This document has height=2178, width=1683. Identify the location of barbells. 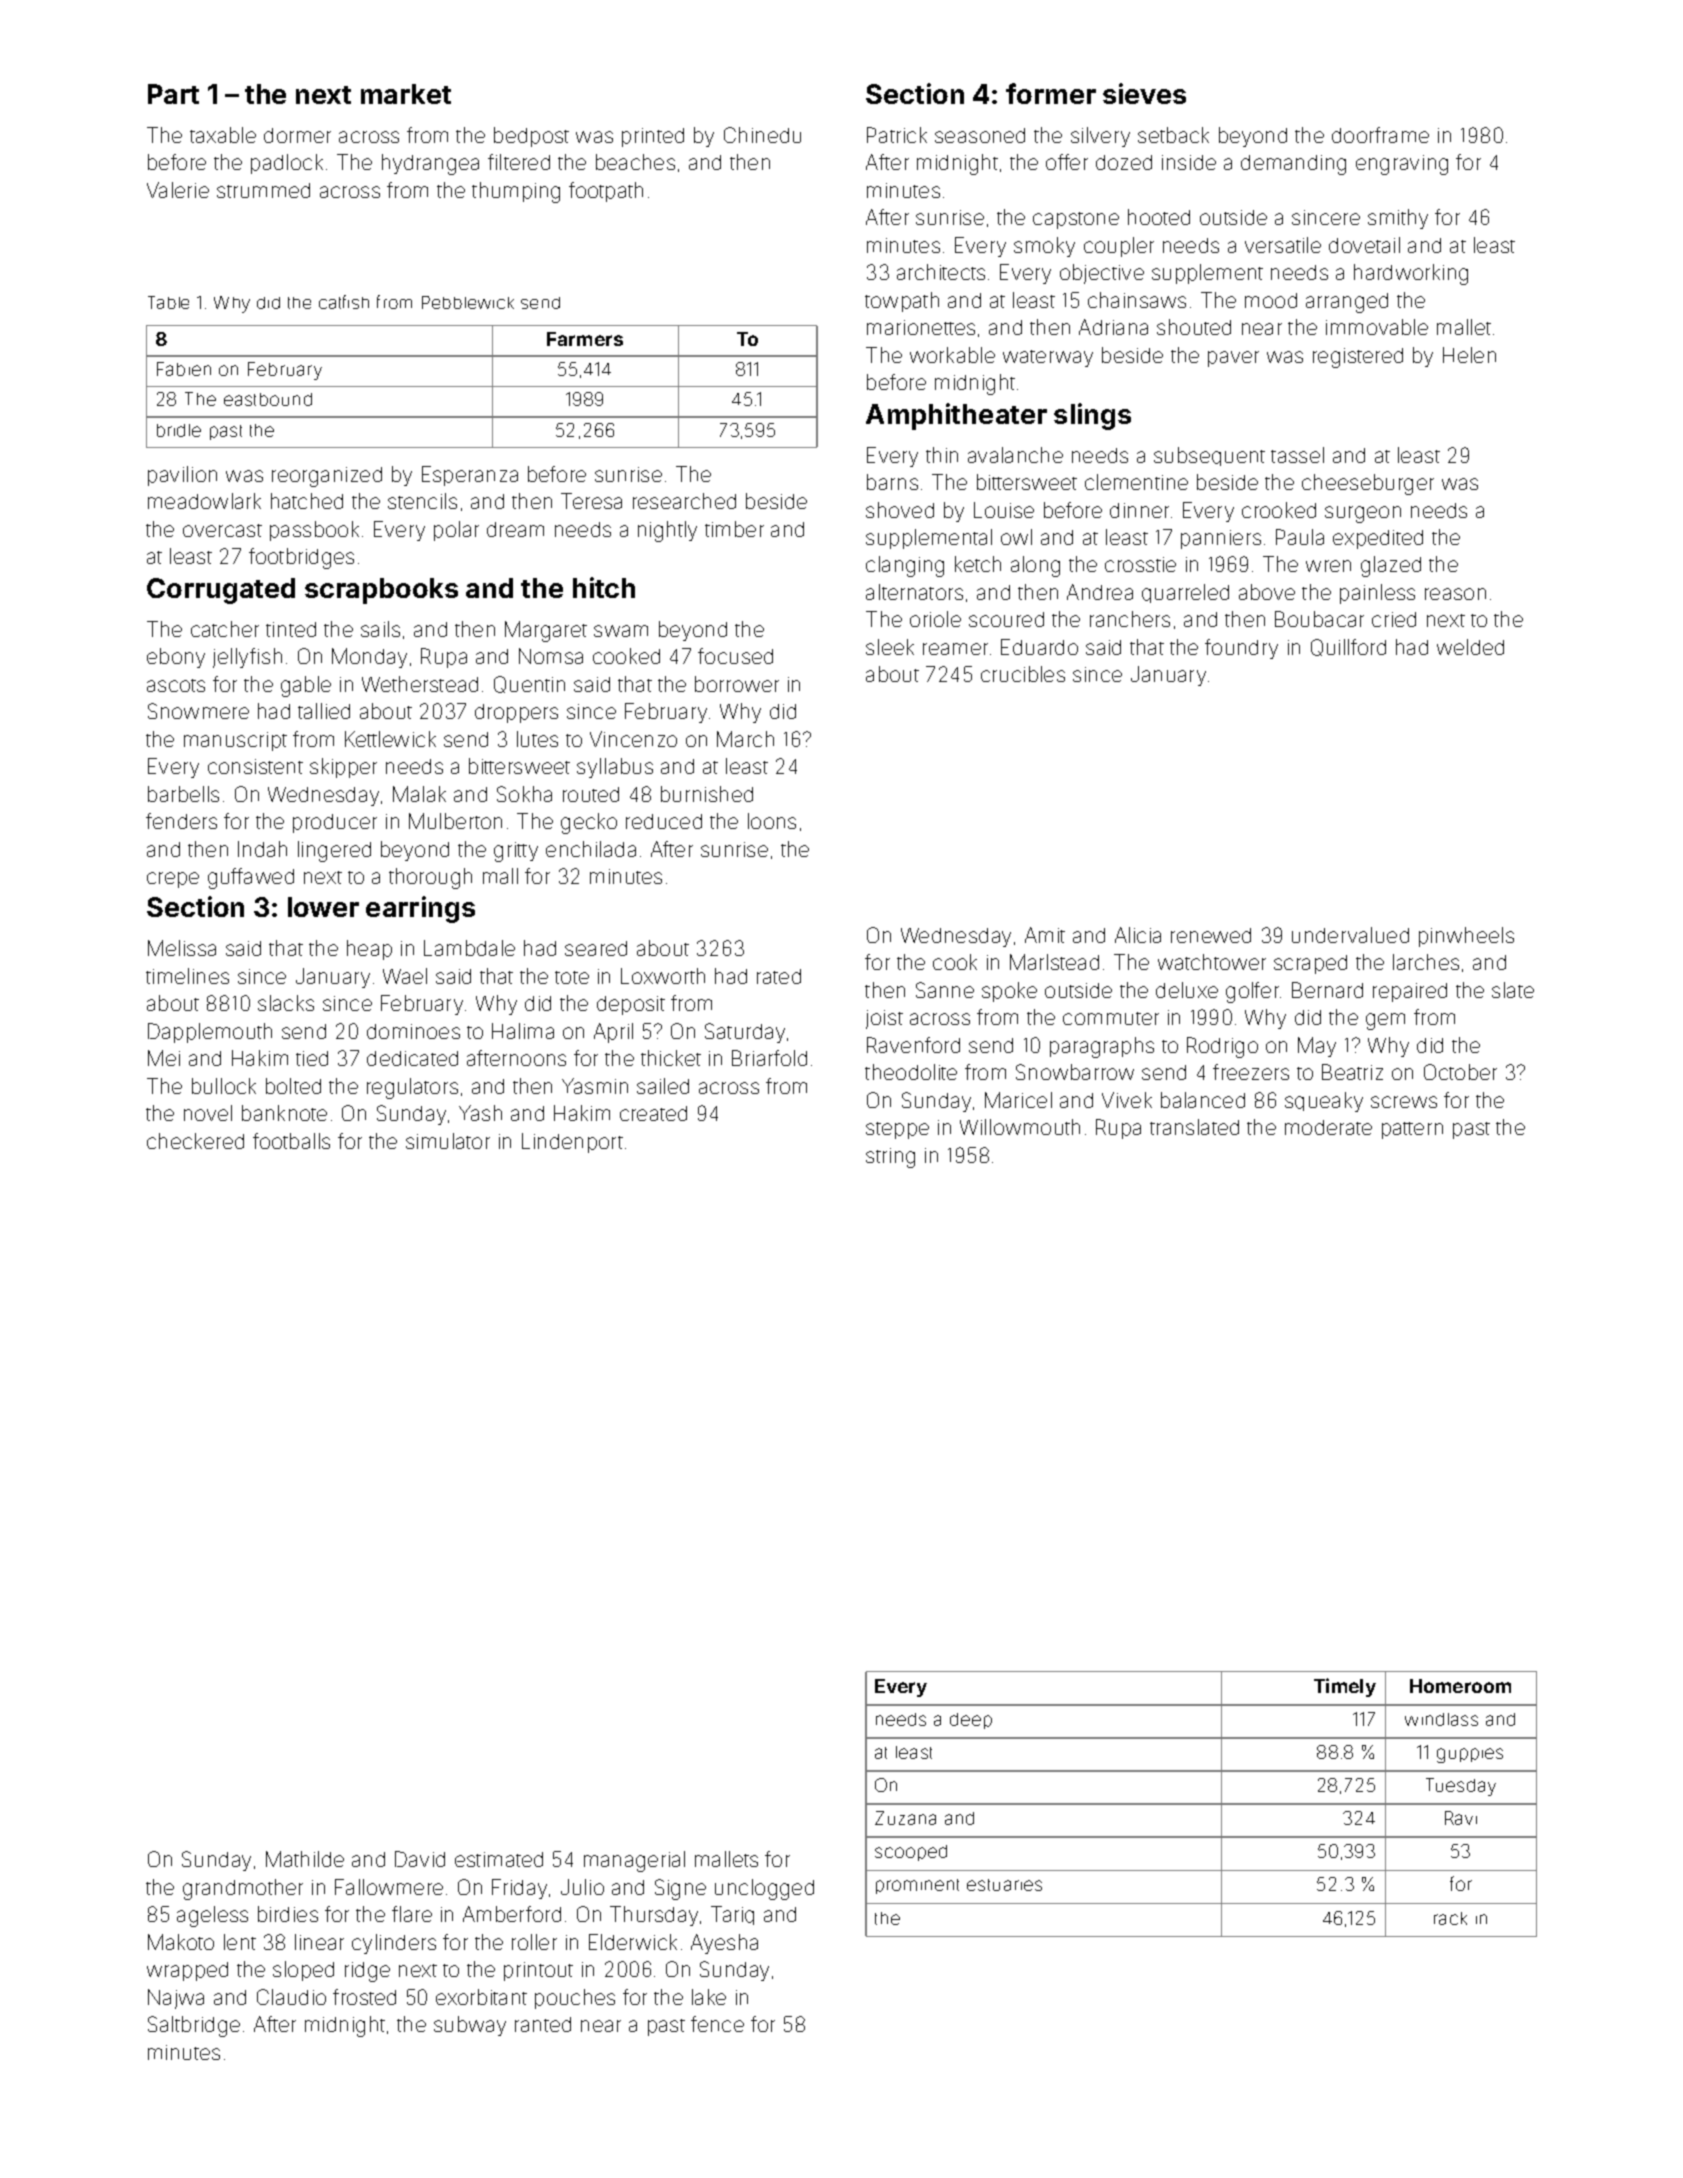
(183, 794).
